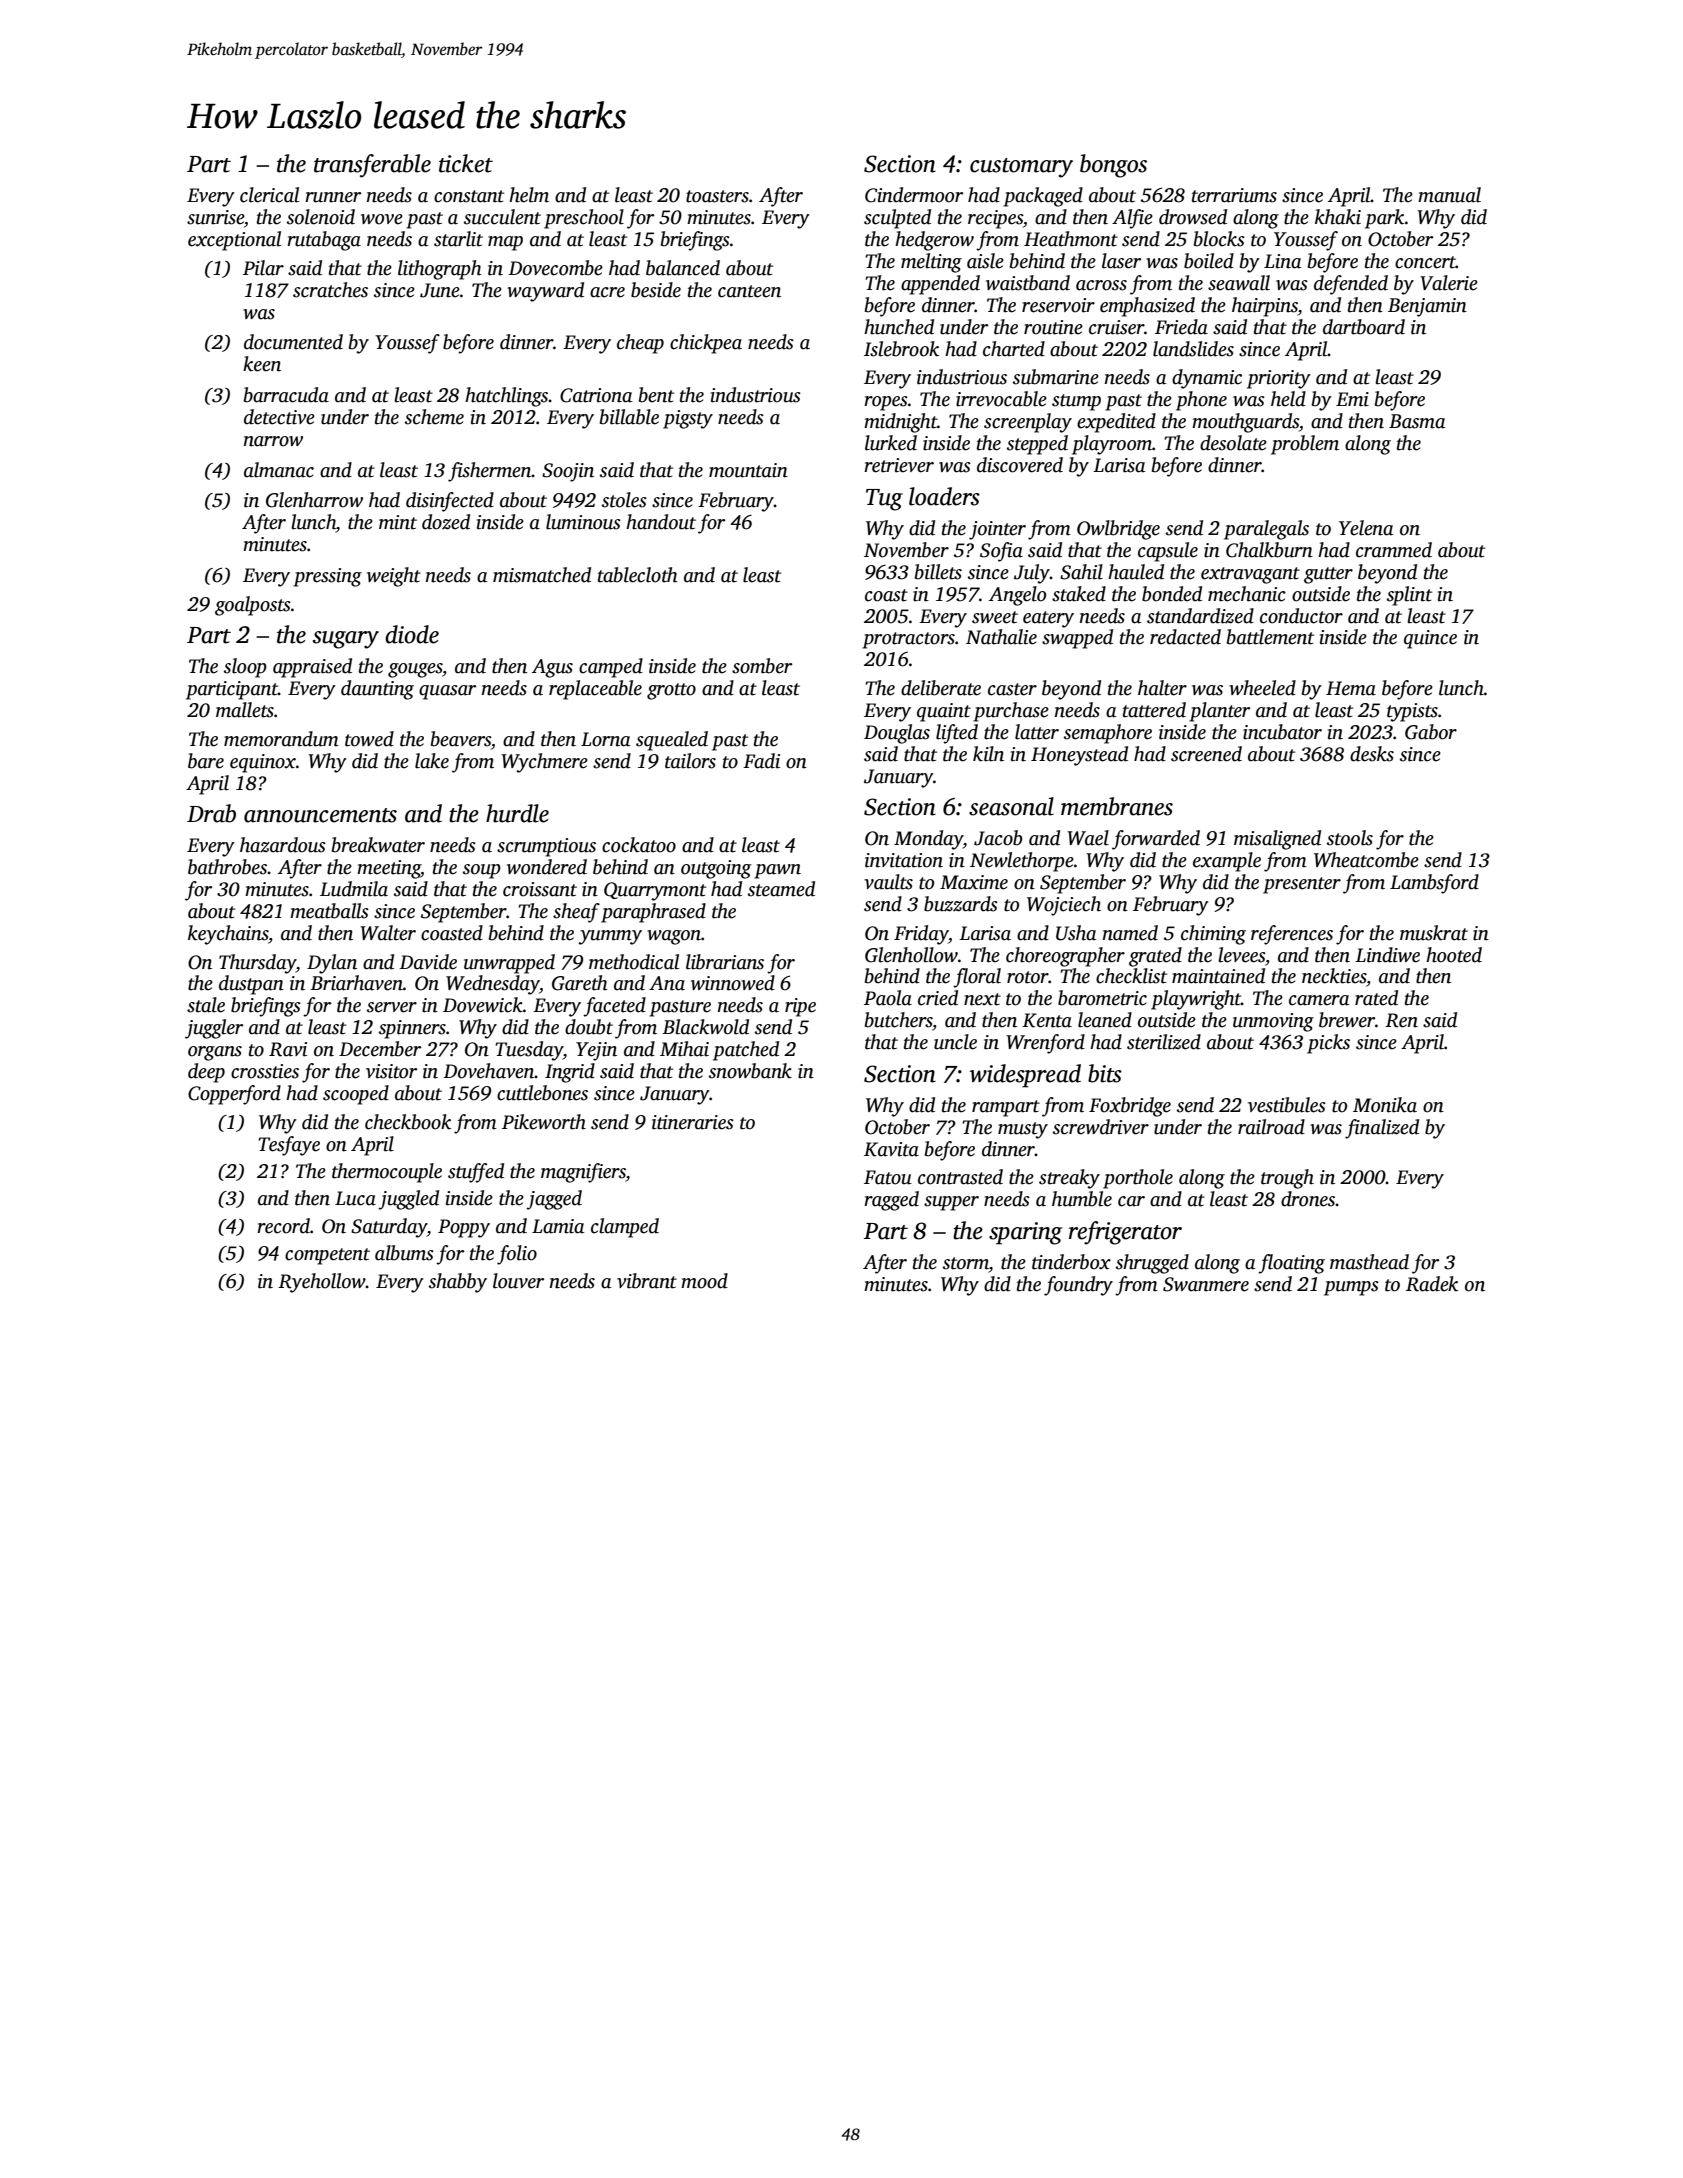 This document has width=1683, height=2178. I want to click on scheme, so click(434, 417).
